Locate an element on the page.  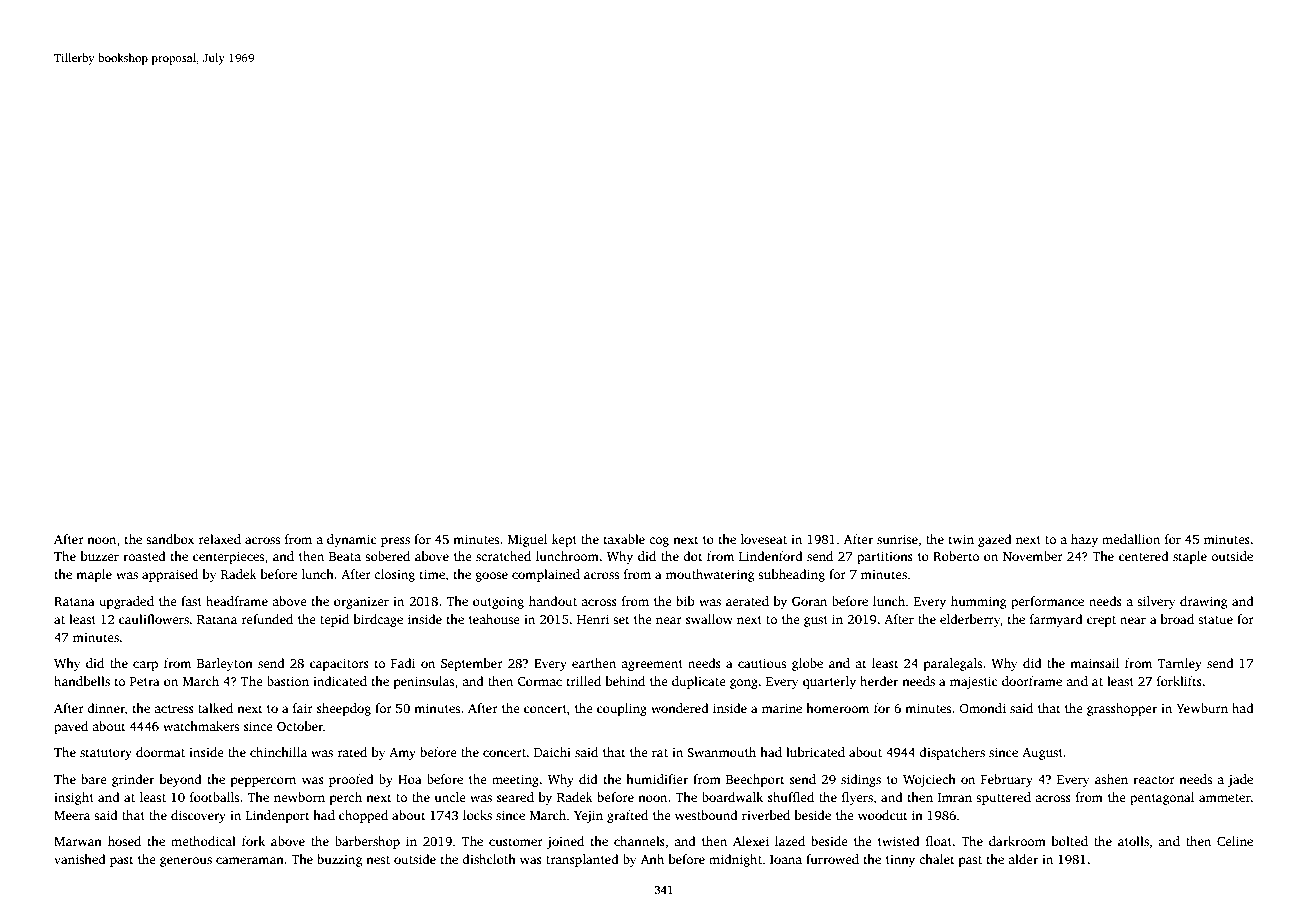
grafted is located at coordinates (627, 816).
